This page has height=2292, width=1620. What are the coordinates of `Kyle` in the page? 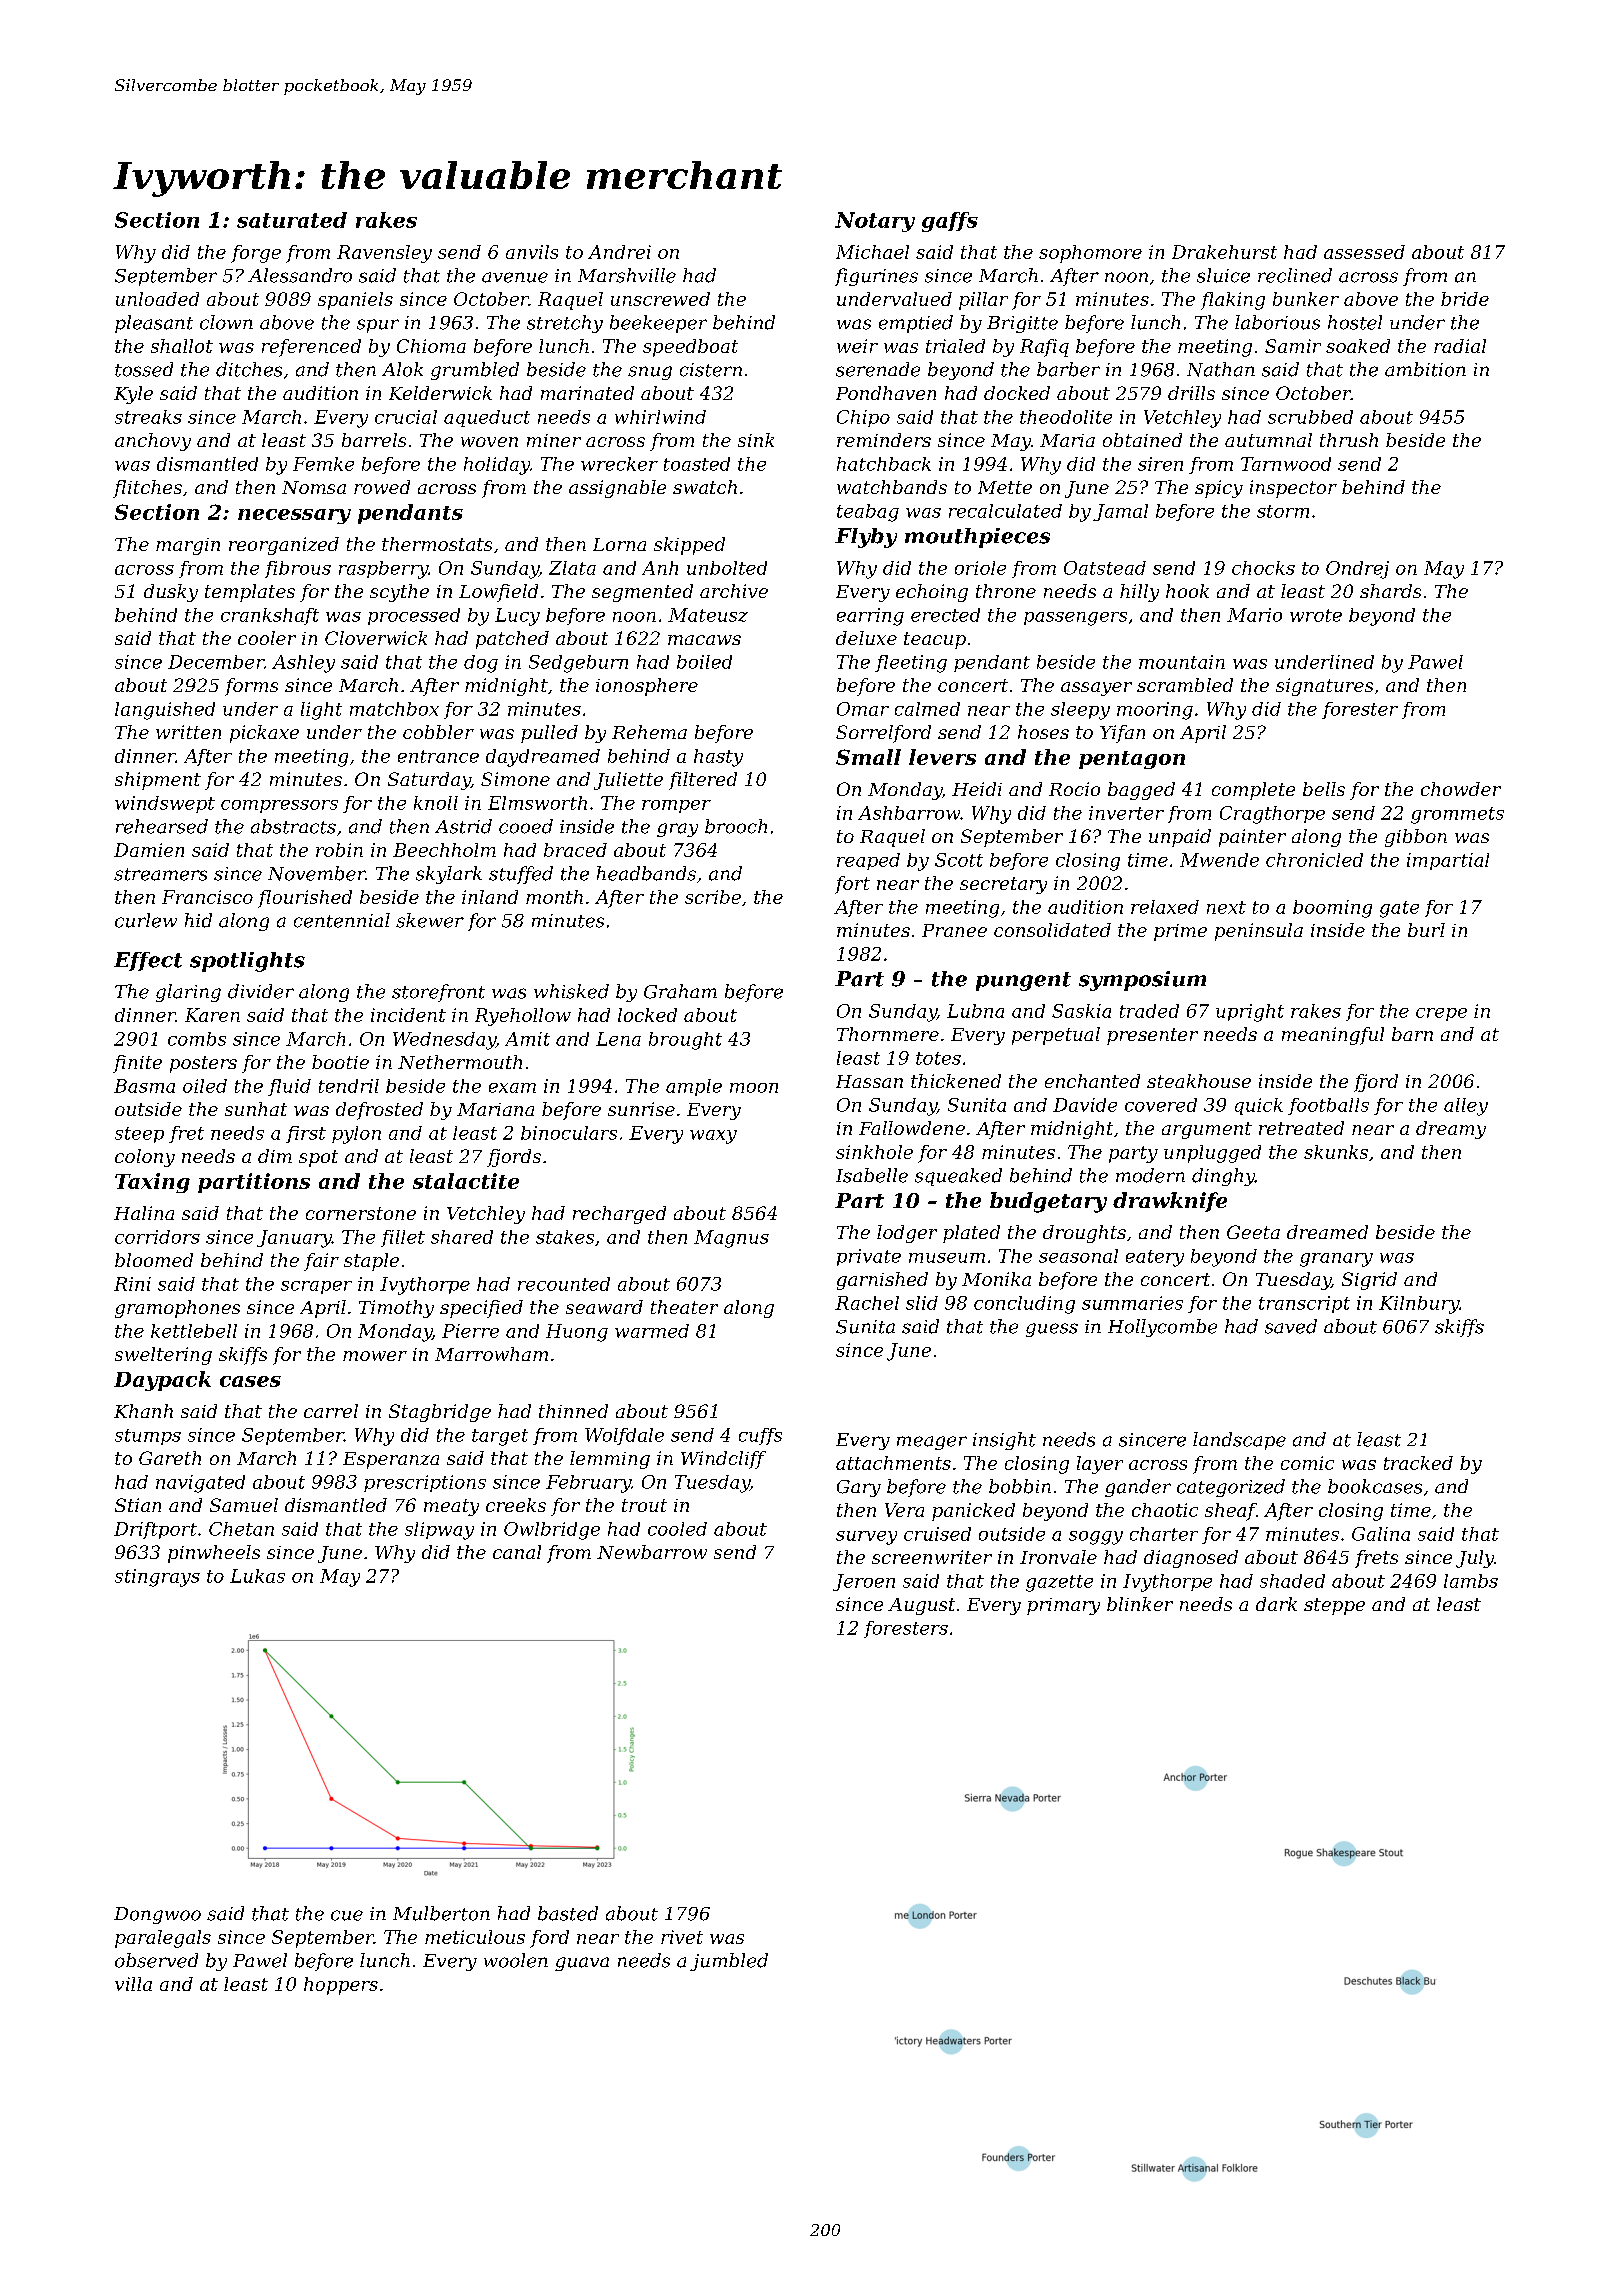 It's located at (133, 395).
